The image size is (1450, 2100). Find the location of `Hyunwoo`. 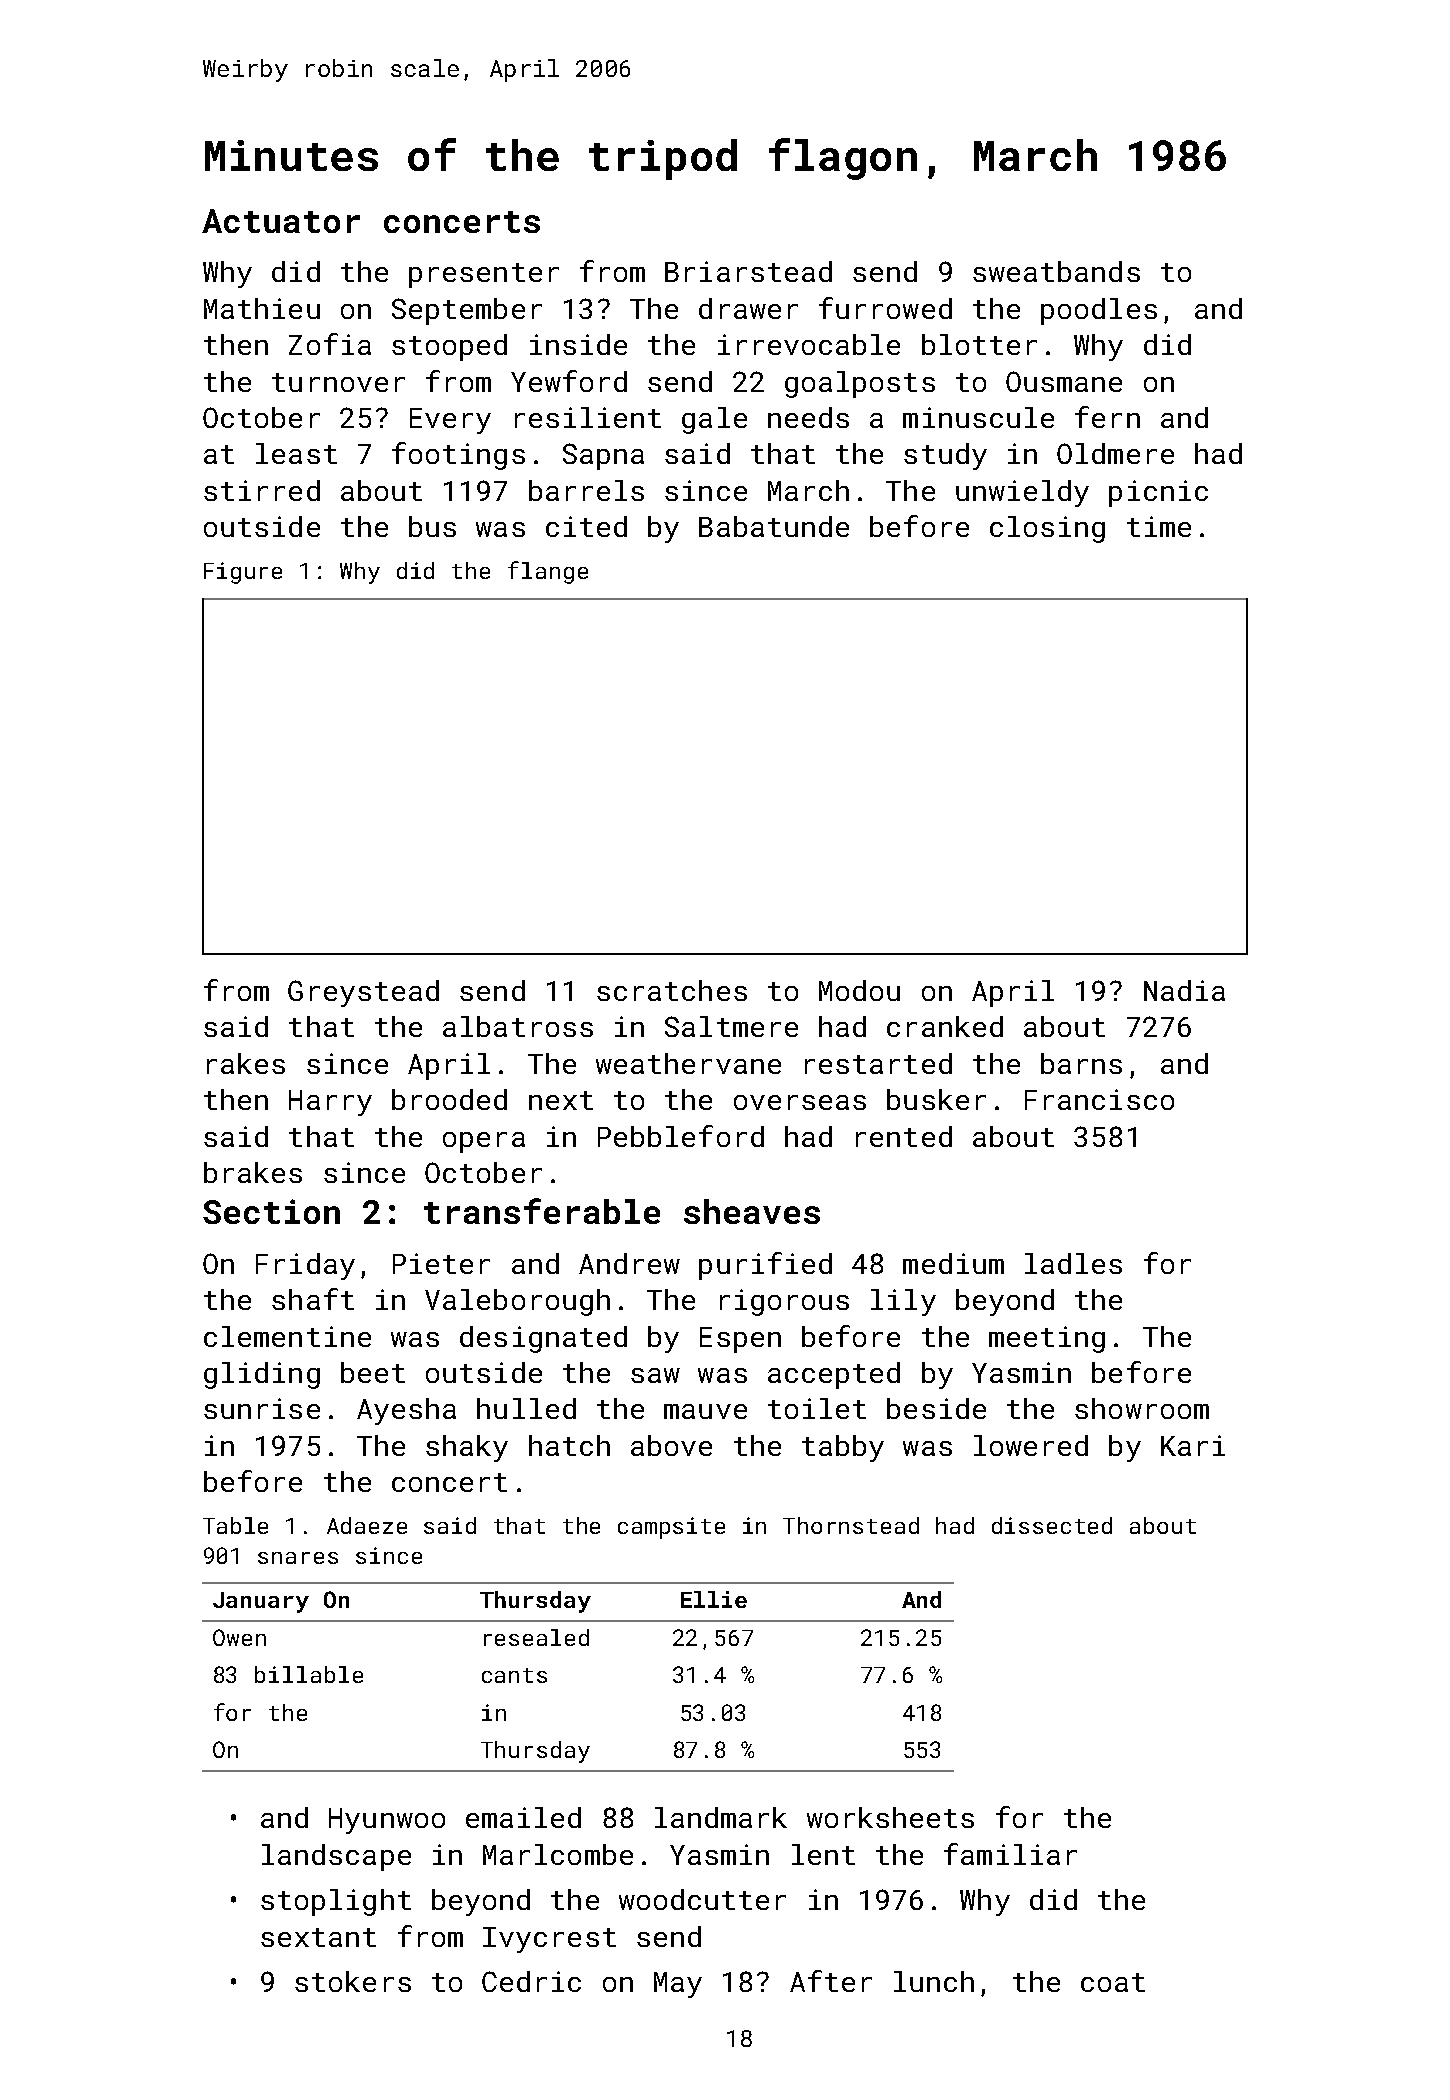

Hyunwoo is located at coordinates (387, 1821).
